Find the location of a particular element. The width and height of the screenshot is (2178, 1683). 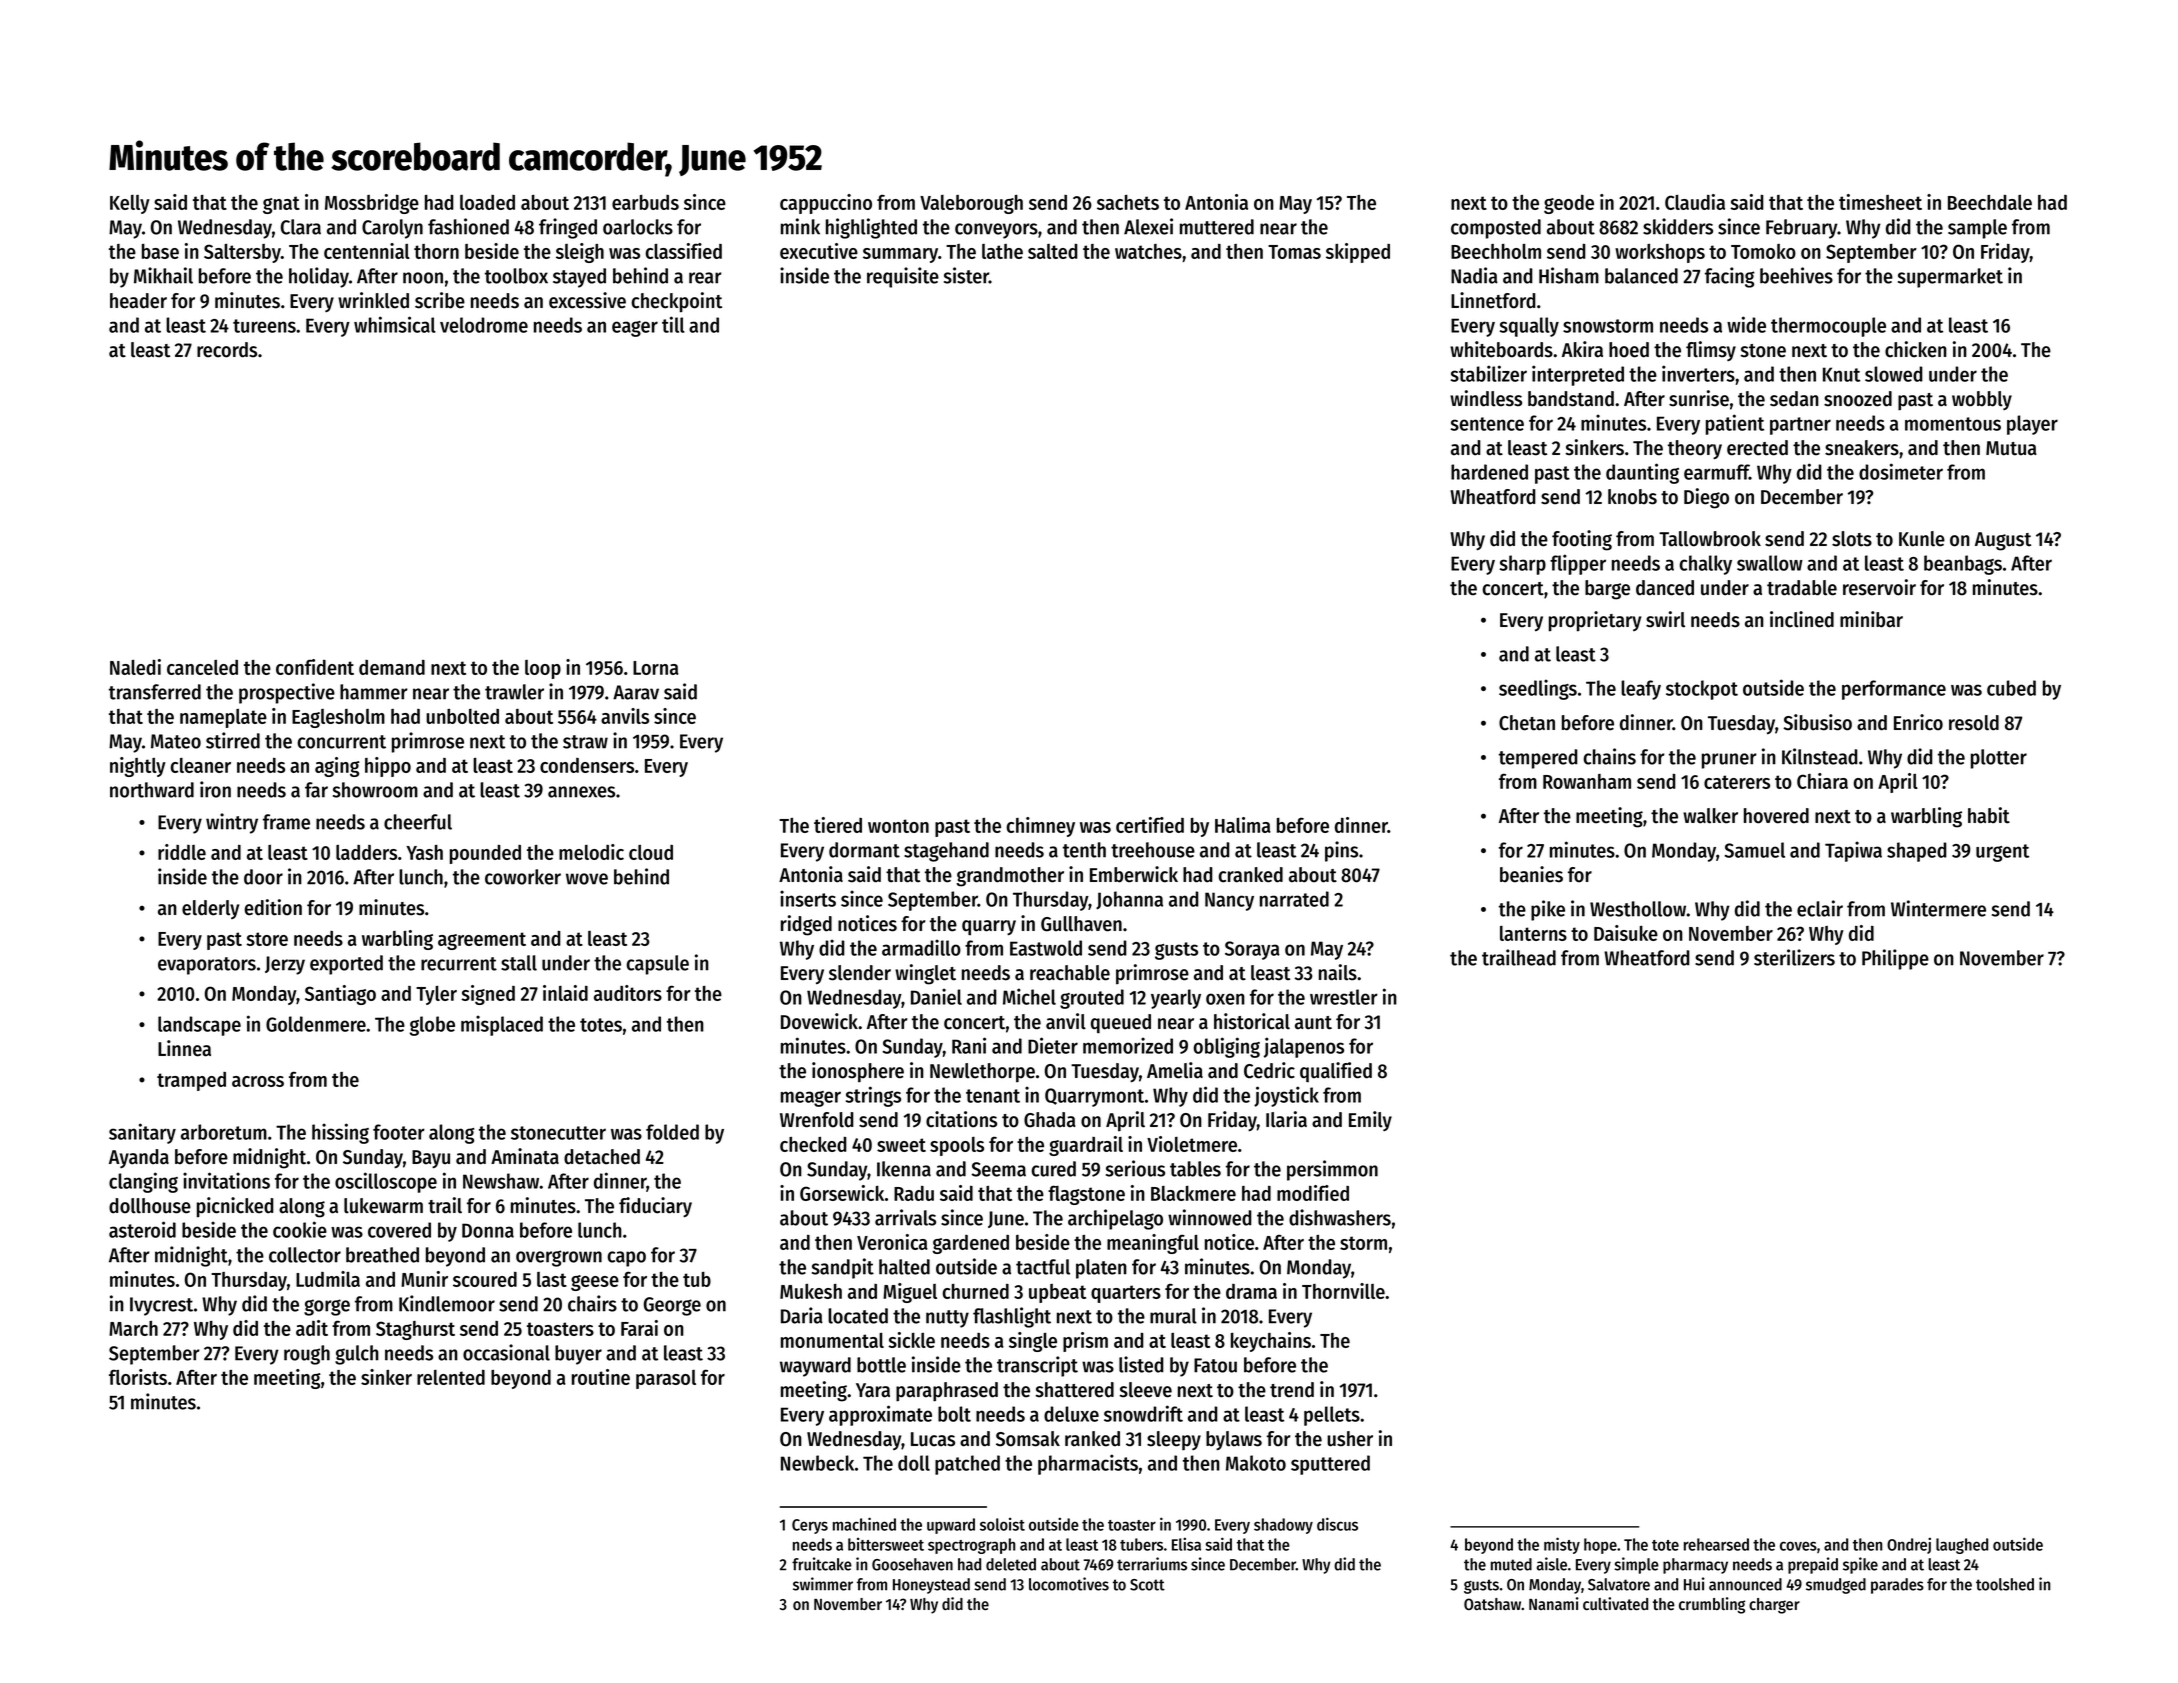

Mutua is located at coordinates (2011, 448).
